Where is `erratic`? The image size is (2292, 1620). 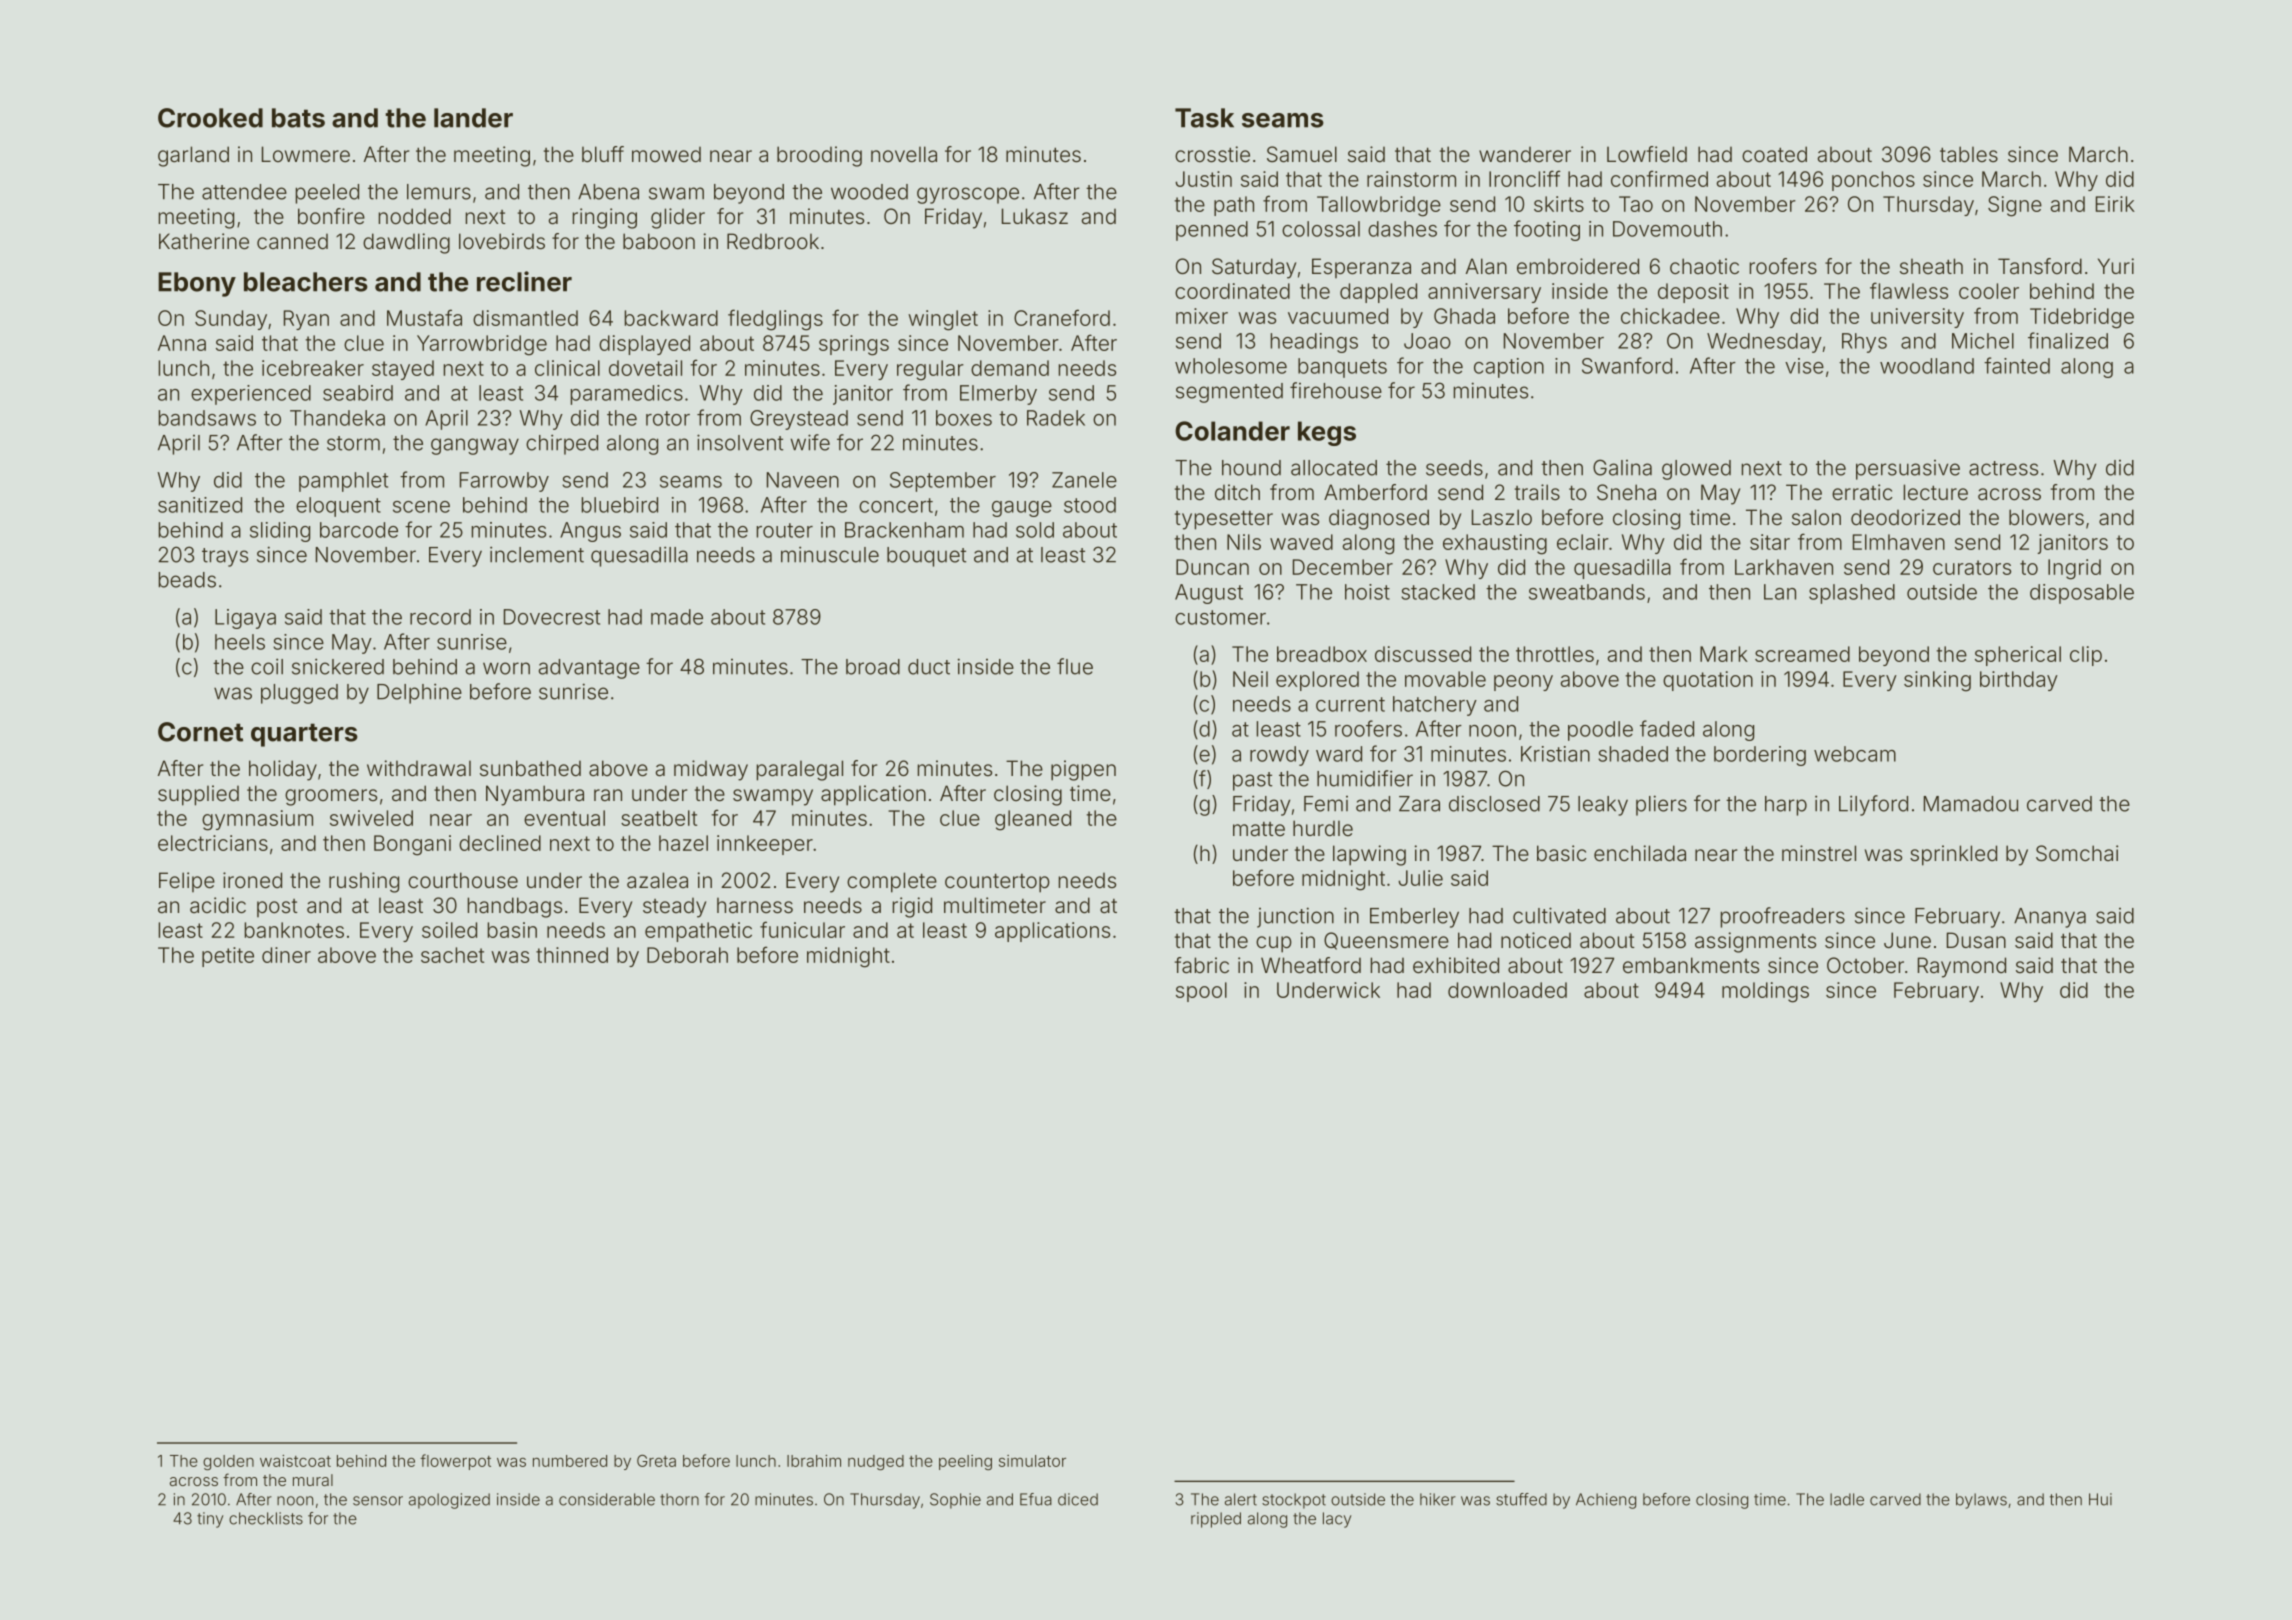
erratic is located at coordinates (1862, 492).
